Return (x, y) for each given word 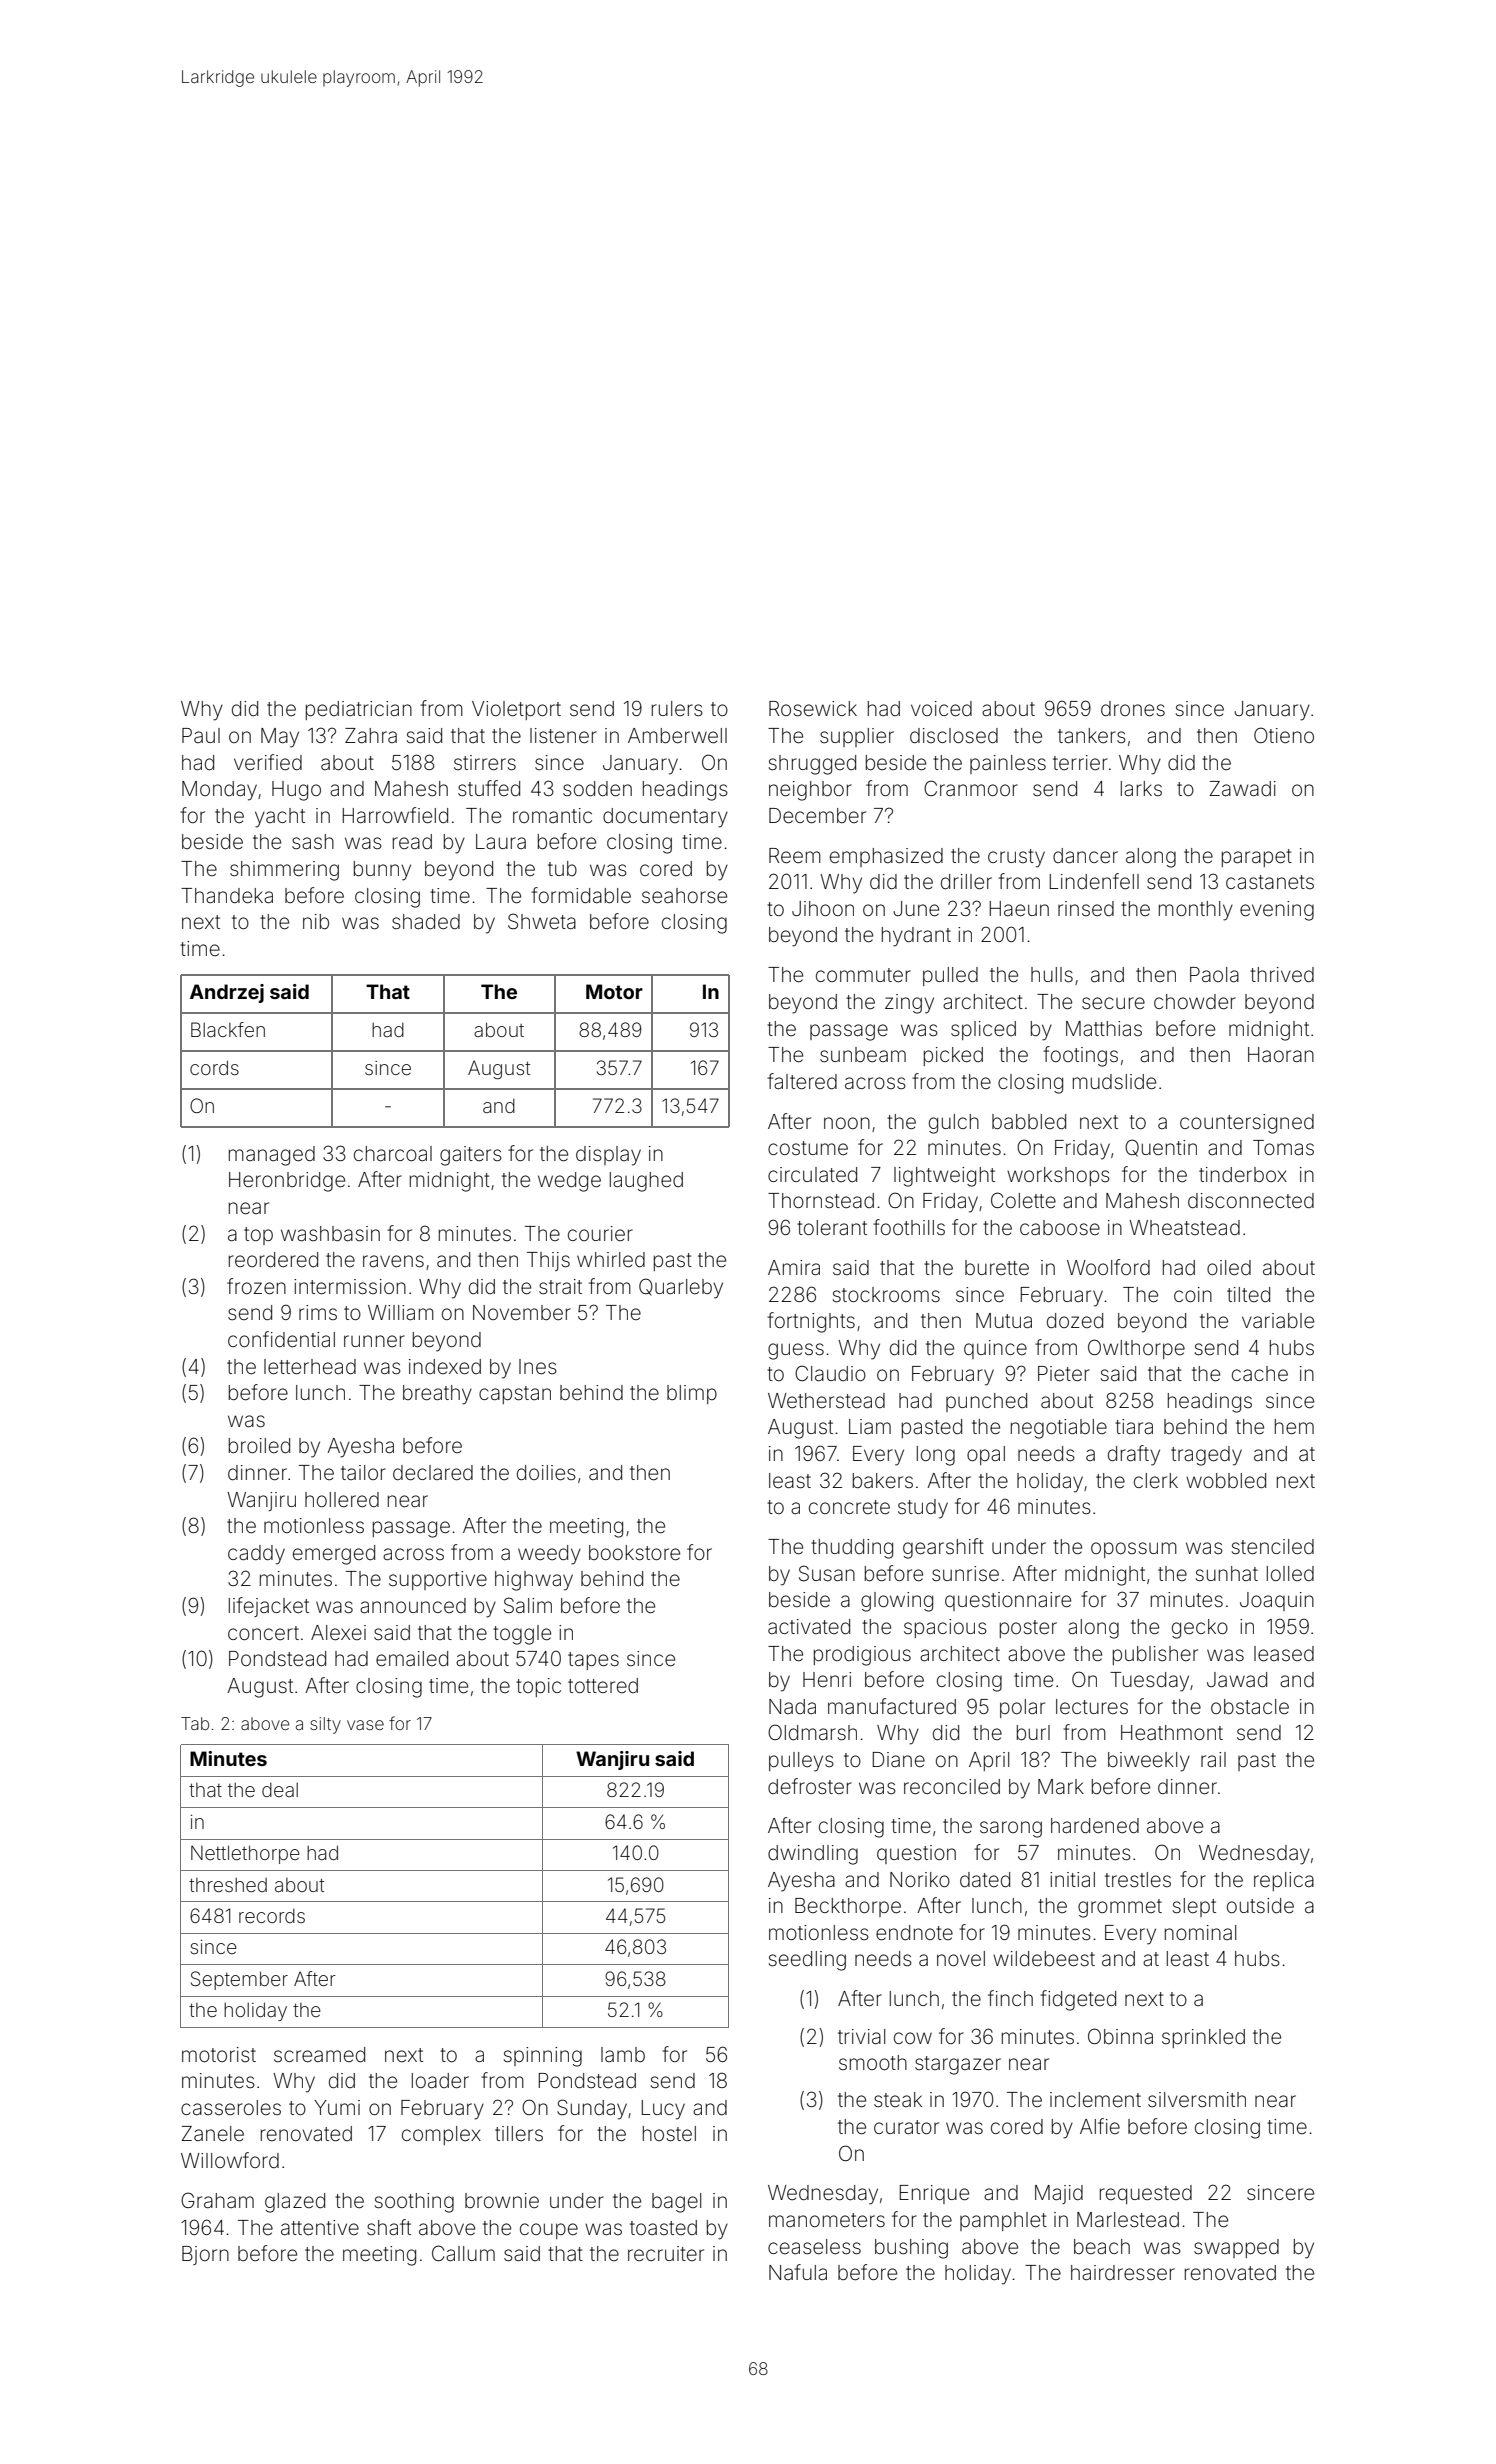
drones (1133, 709)
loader (440, 2081)
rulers (677, 708)
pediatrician (359, 710)
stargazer (958, 2065)
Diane (899, 1759)
